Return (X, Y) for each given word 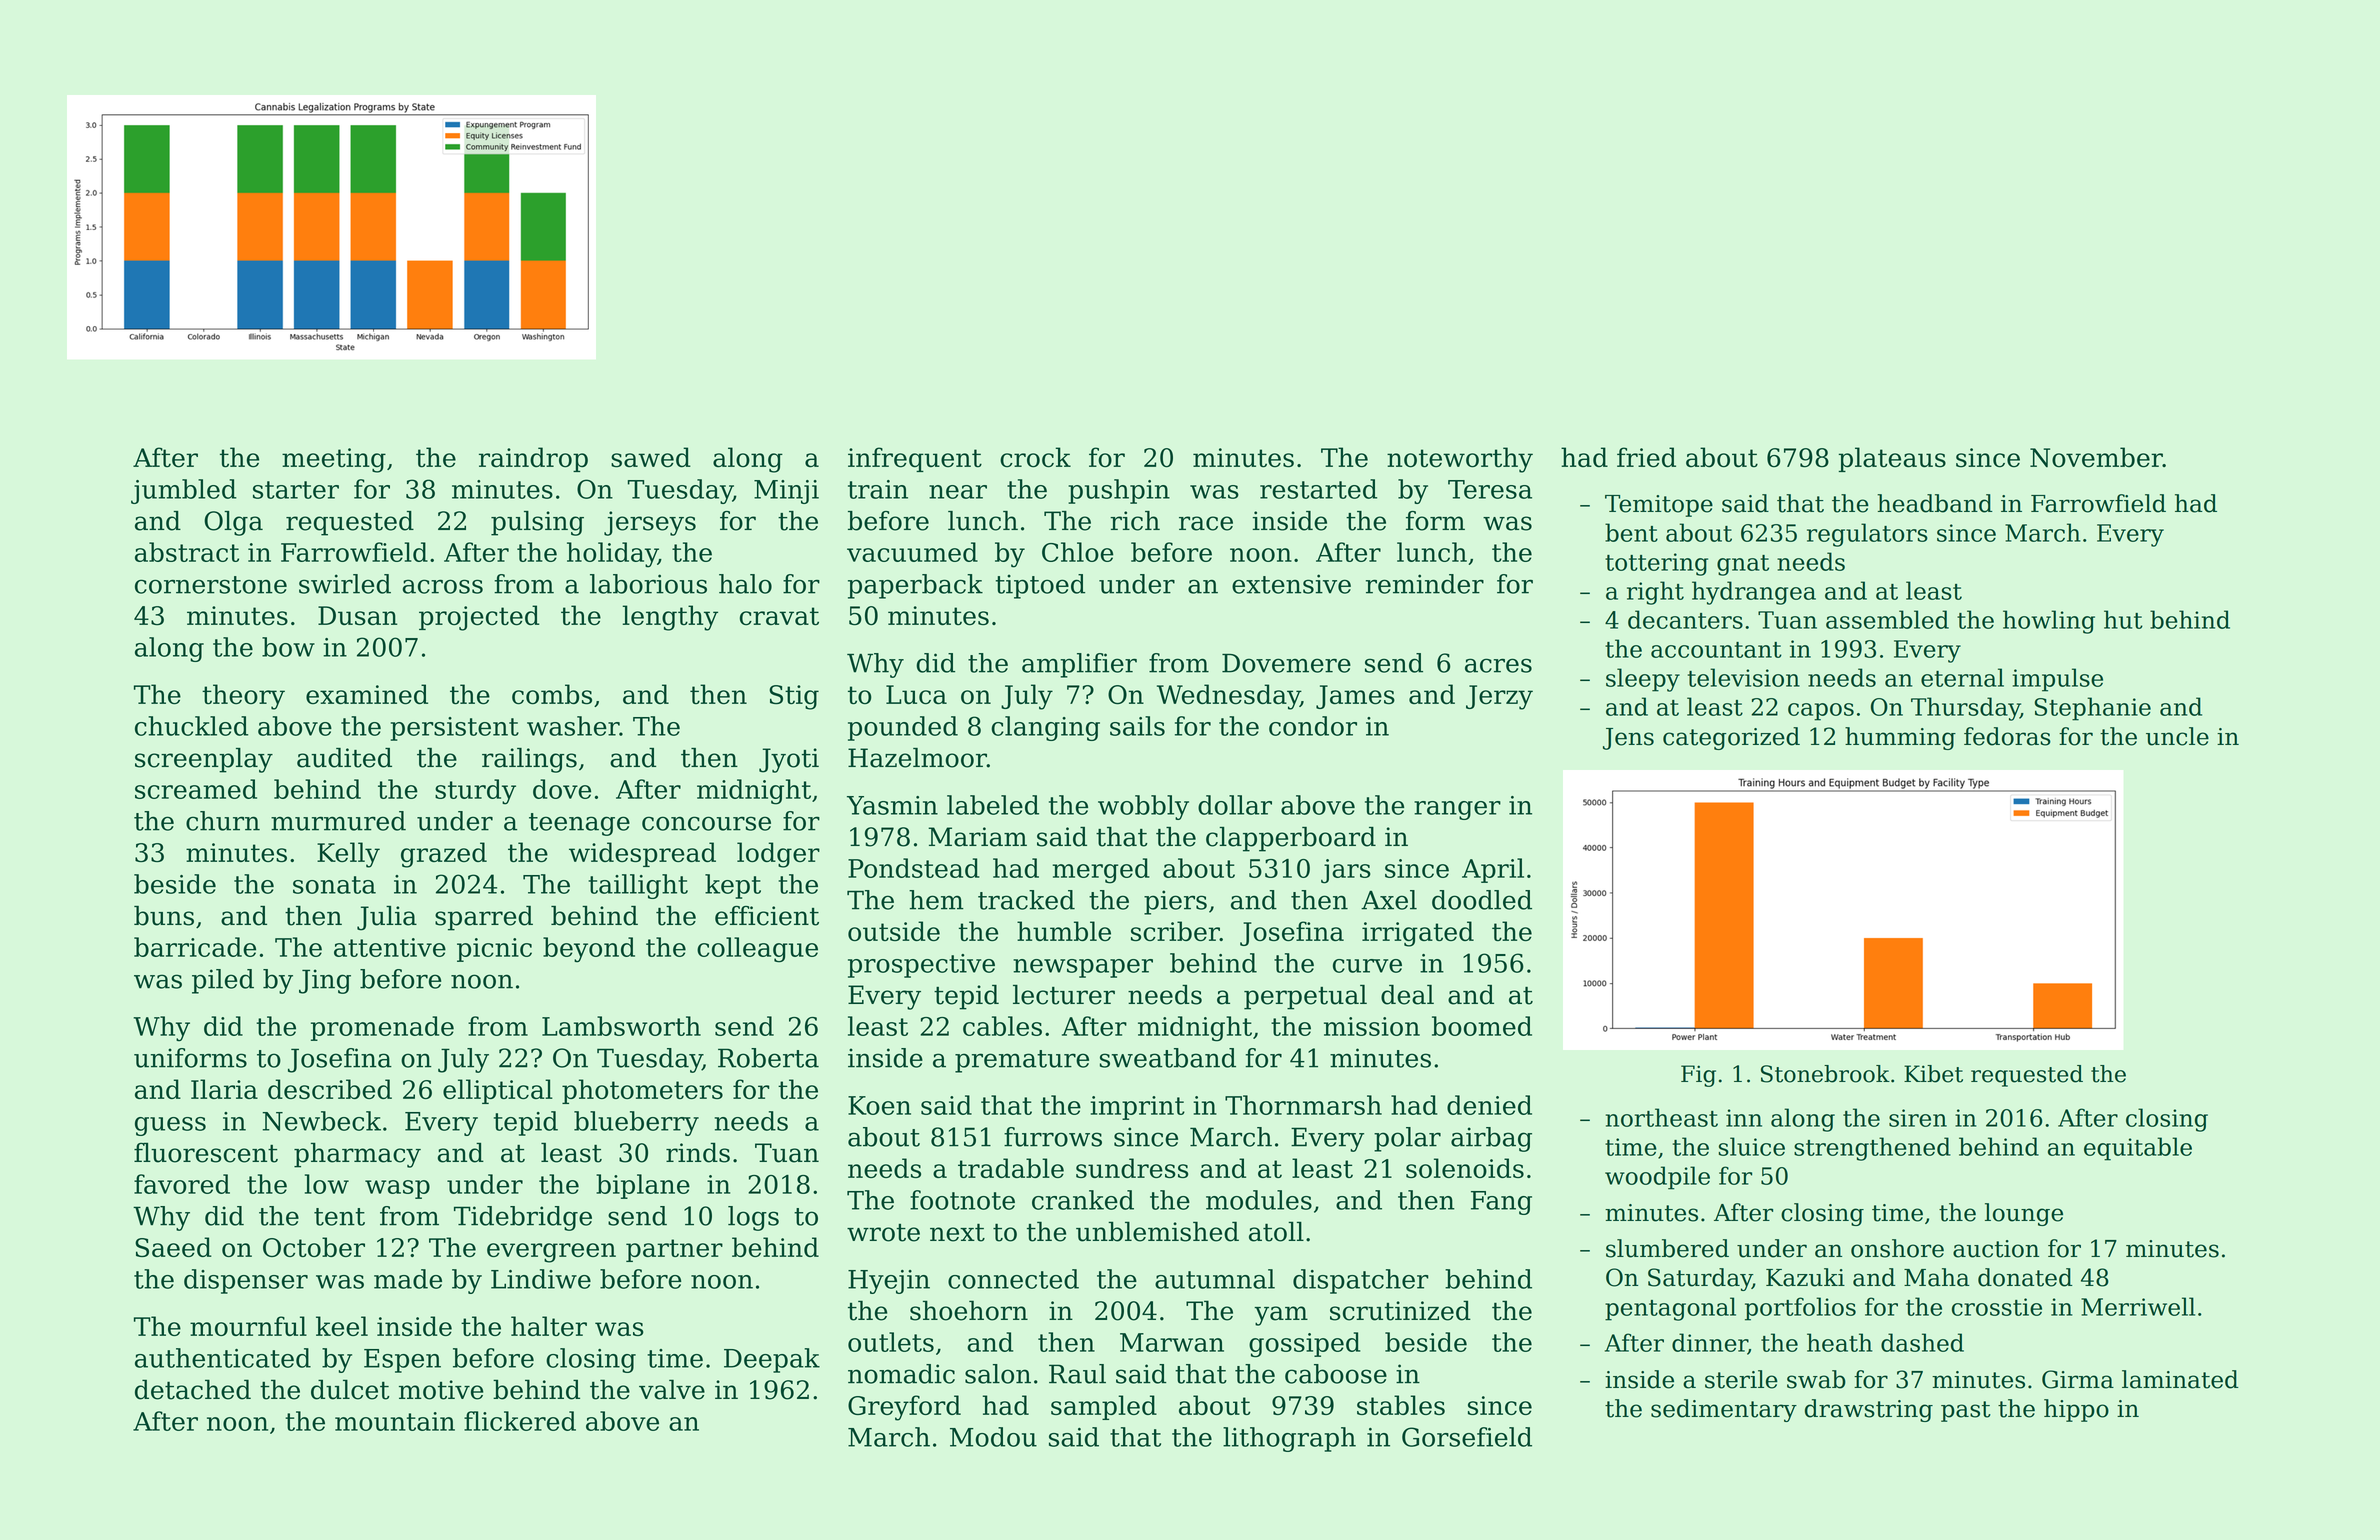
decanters (1685, 619)
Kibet (1933, 1074)
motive (441, 1390)
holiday (612, 555)
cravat (779, 616)
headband (1935, 503)
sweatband (1168, 1058)
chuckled (191, 726)
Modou (993, 1437)
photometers (642, 1091)
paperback (915, 586)
